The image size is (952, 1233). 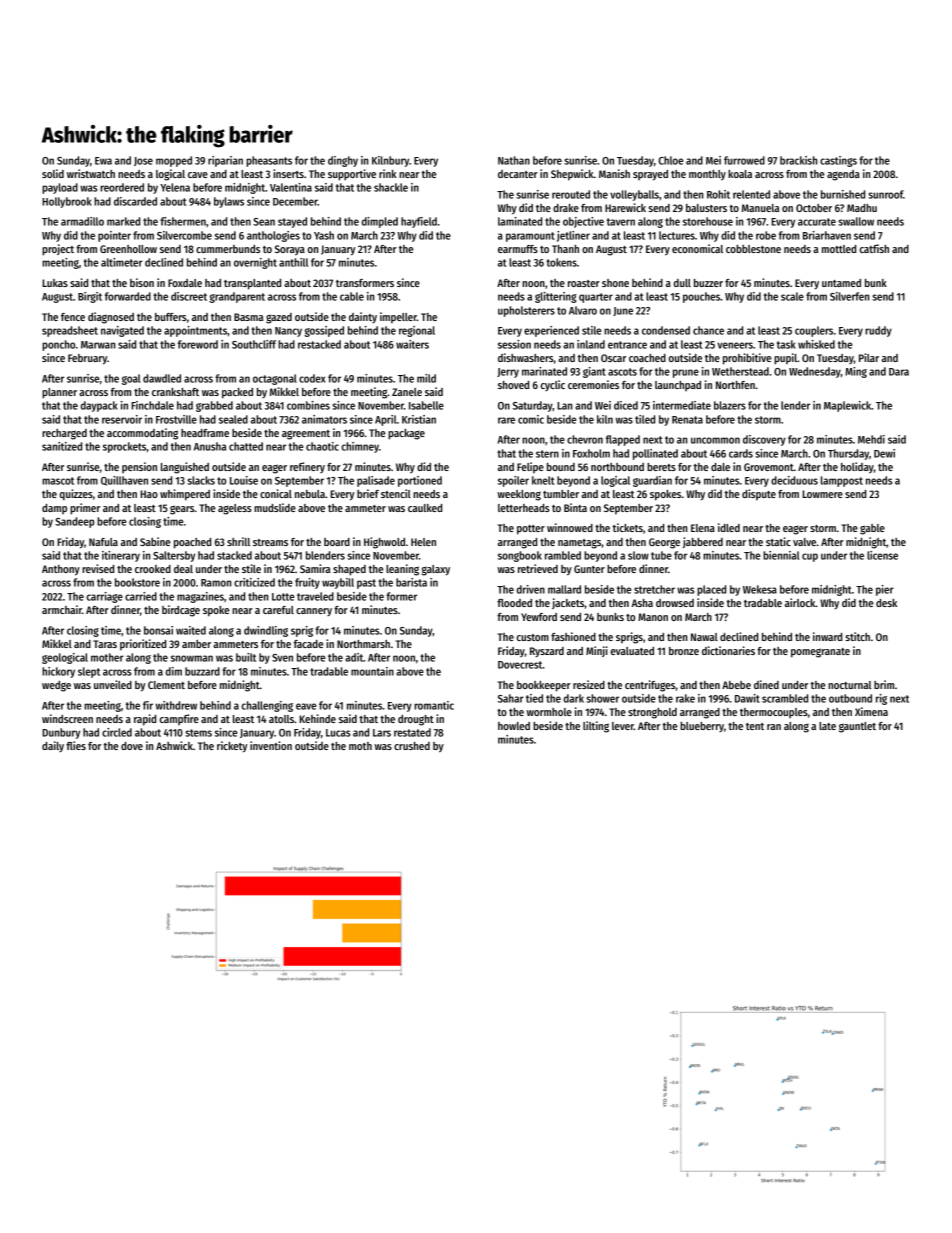 I want to click on Greenhollow, so click(x=128, y=249).
